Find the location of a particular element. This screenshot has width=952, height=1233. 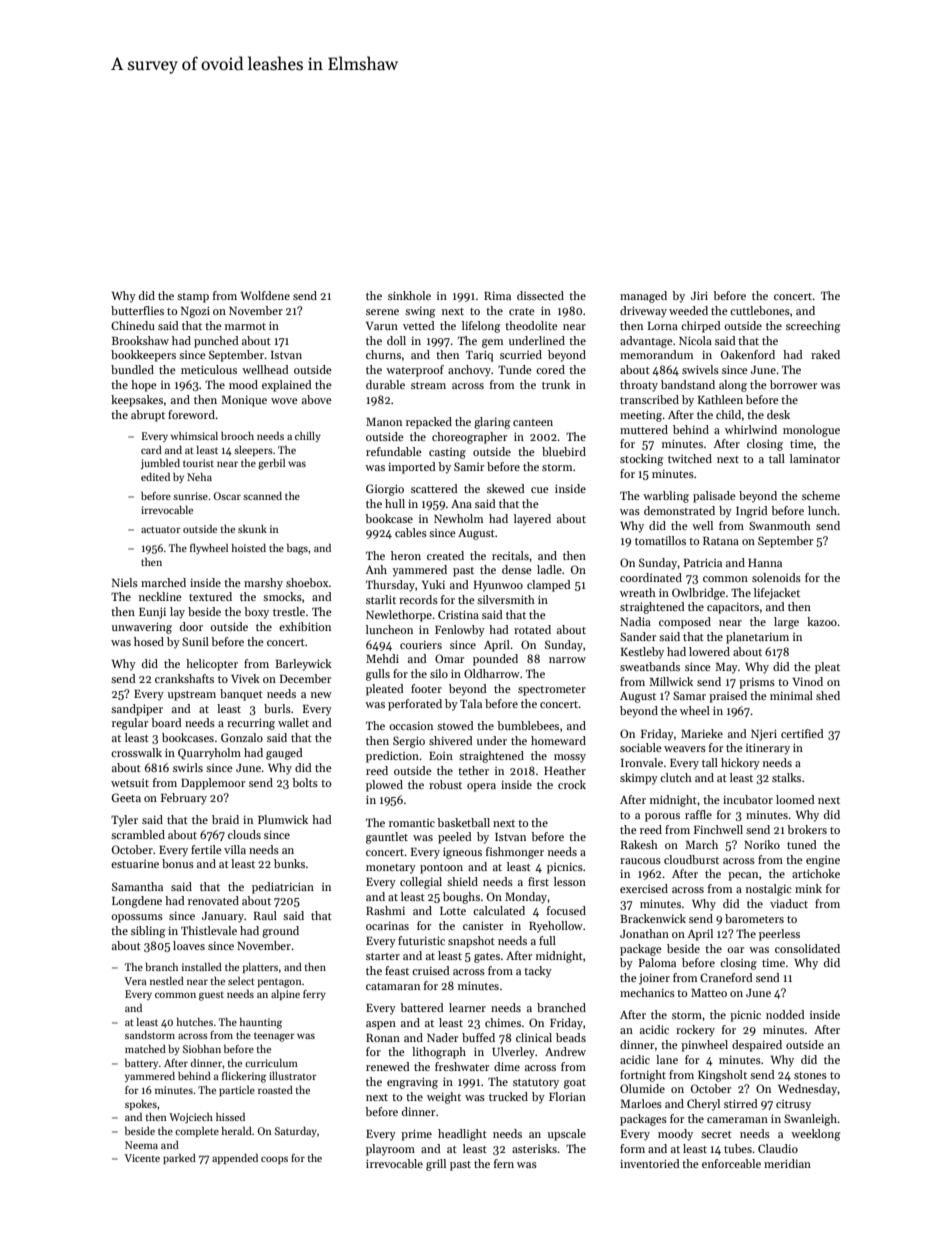

catamaran is located at coordinates (393, 986).
